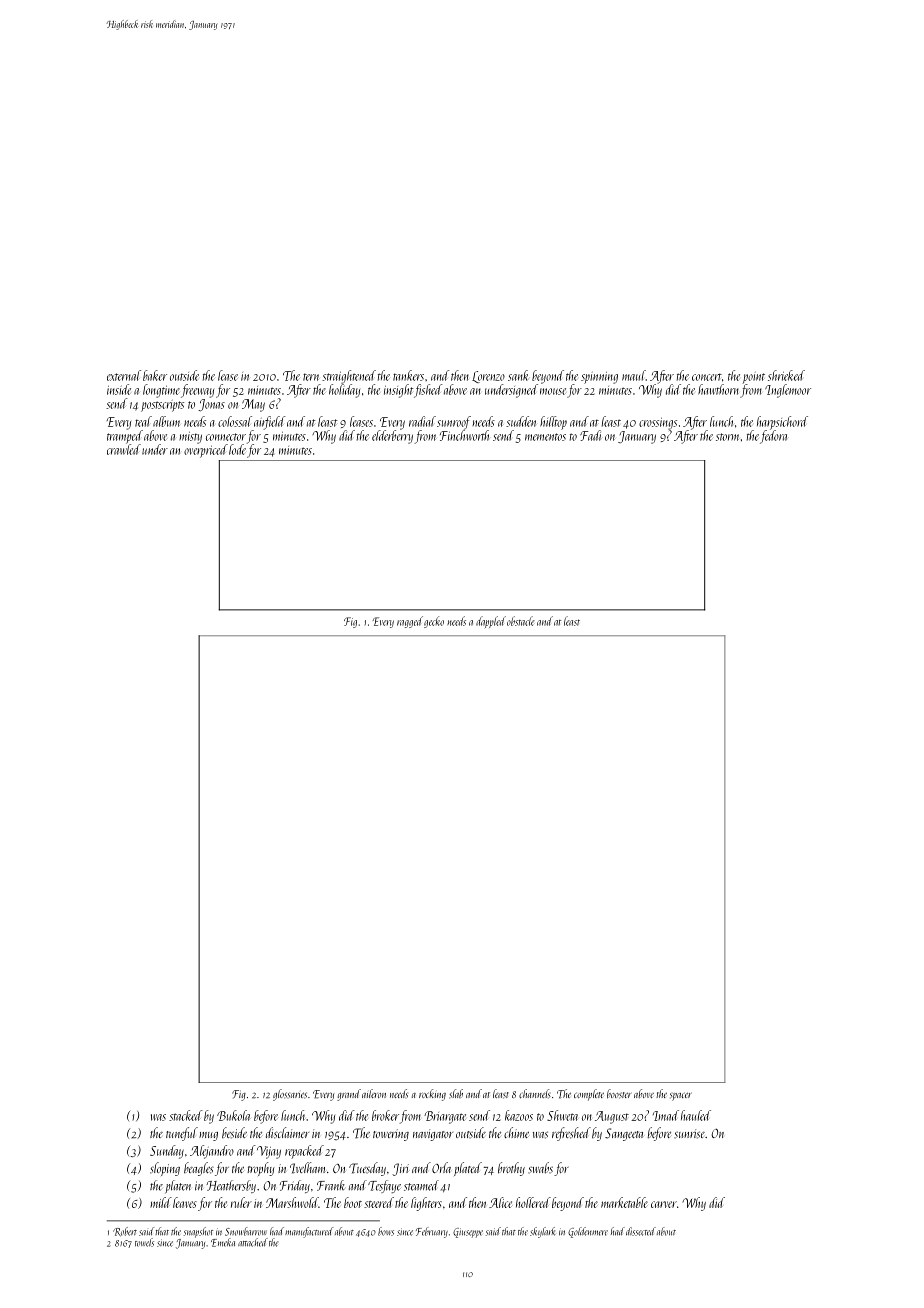 This image has width=924, height=1308. What do you see at coordinates (753, 378) in the image?
I see `point` at bounding box center [753, 378].
